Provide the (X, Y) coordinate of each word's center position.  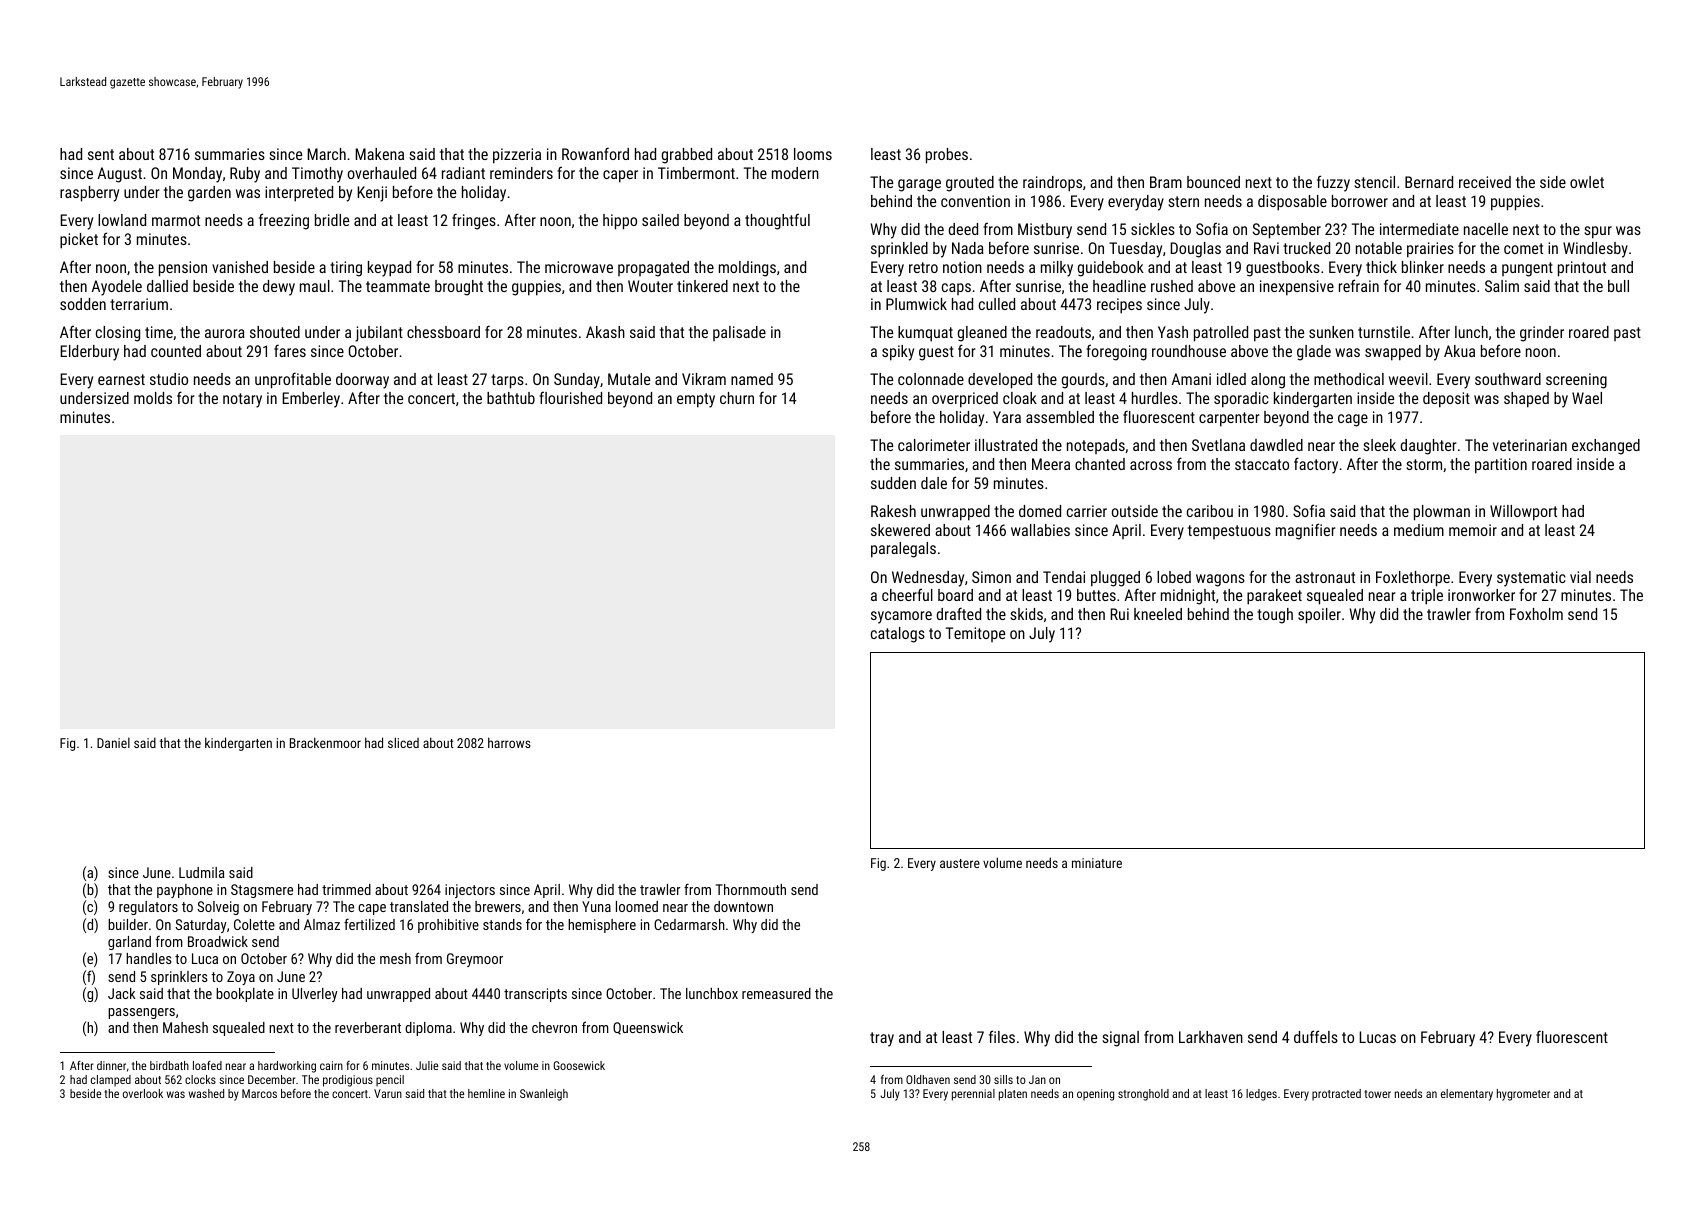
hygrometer (1523, 1095)
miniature (1097, 863)
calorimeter (934, 445)
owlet (1587, 182)
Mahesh (185, 1027)
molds (153, 398)
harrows (509, 742)
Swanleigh (544, 1095)
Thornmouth (751, 889)
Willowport (1523, 513)
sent (101, 154)
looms (813, 154)
